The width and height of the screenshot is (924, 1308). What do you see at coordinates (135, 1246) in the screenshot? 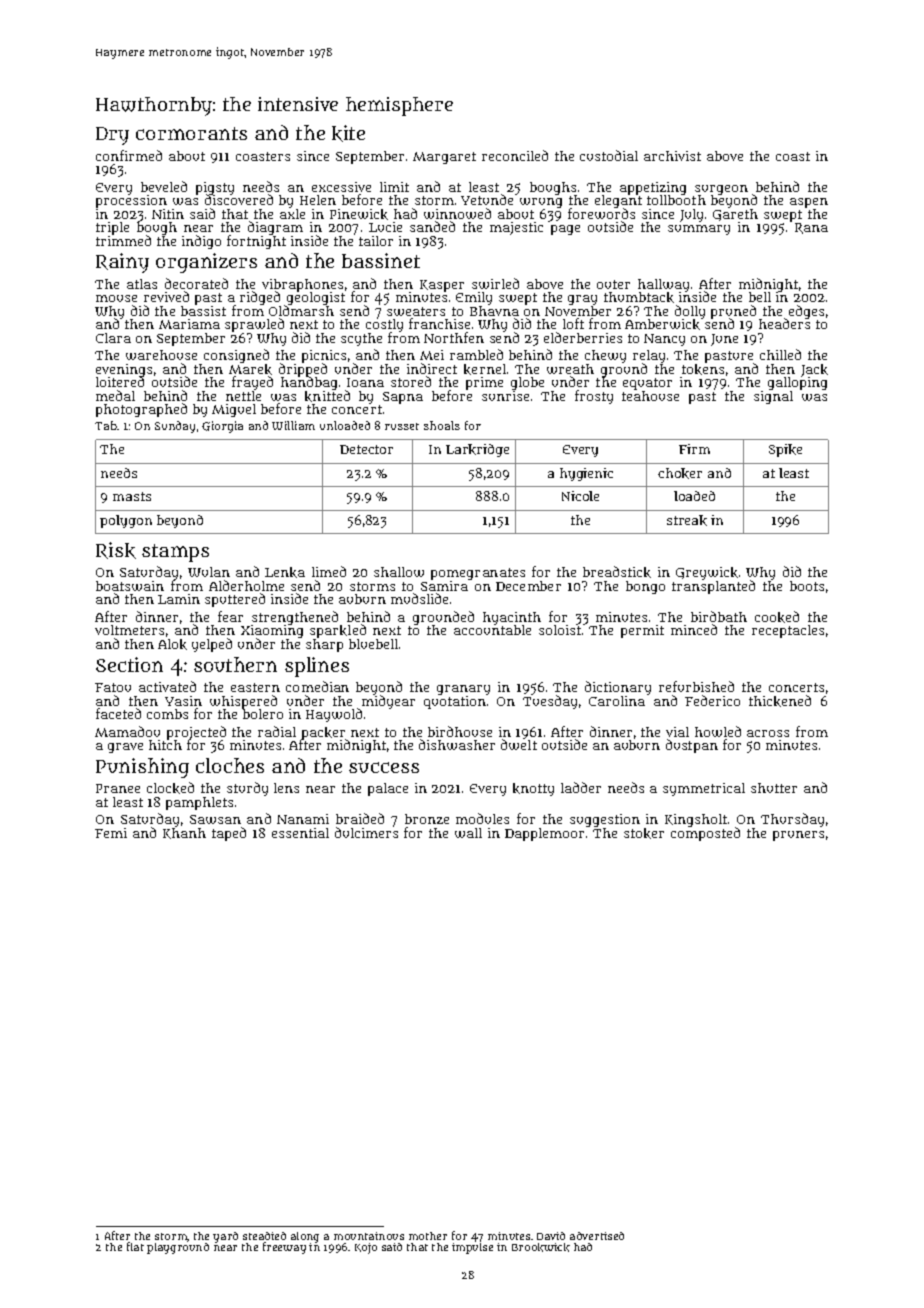
I see `flat` at bounding box center [135, 1246].
